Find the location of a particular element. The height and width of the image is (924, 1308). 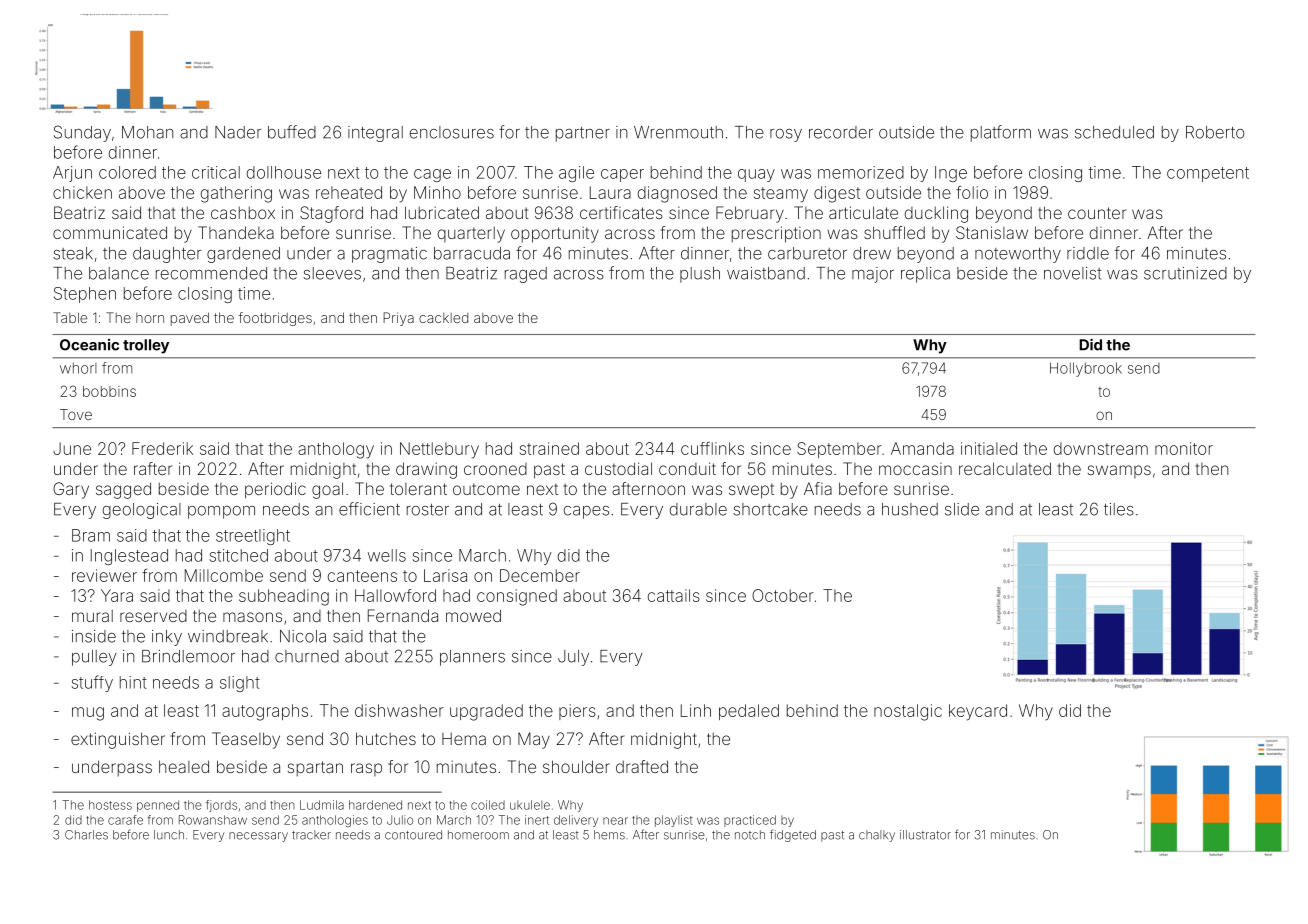

monitor is located at coordinates (1184, 448).
